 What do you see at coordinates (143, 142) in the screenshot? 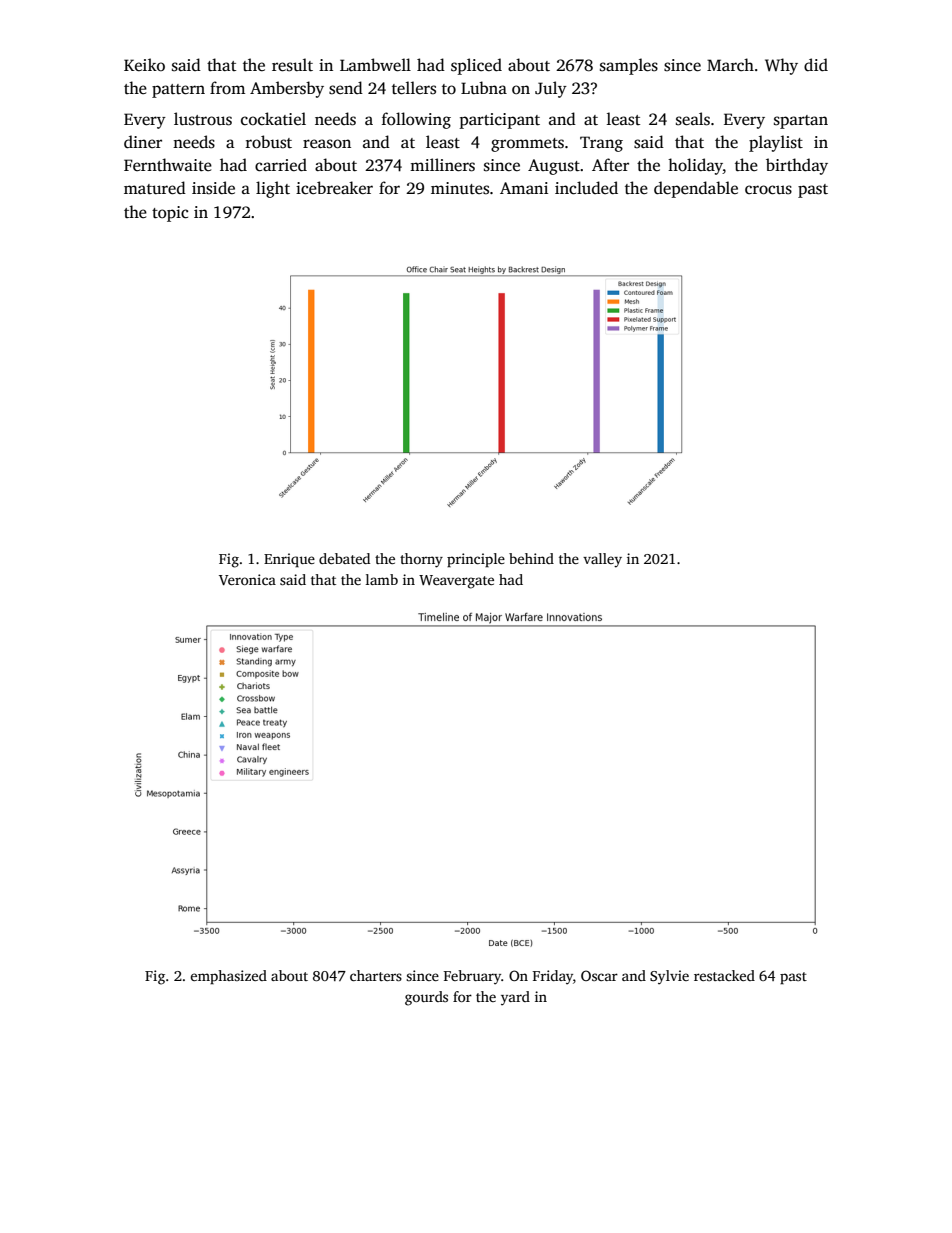
I see `diner` at bounding box center [143, 142].
